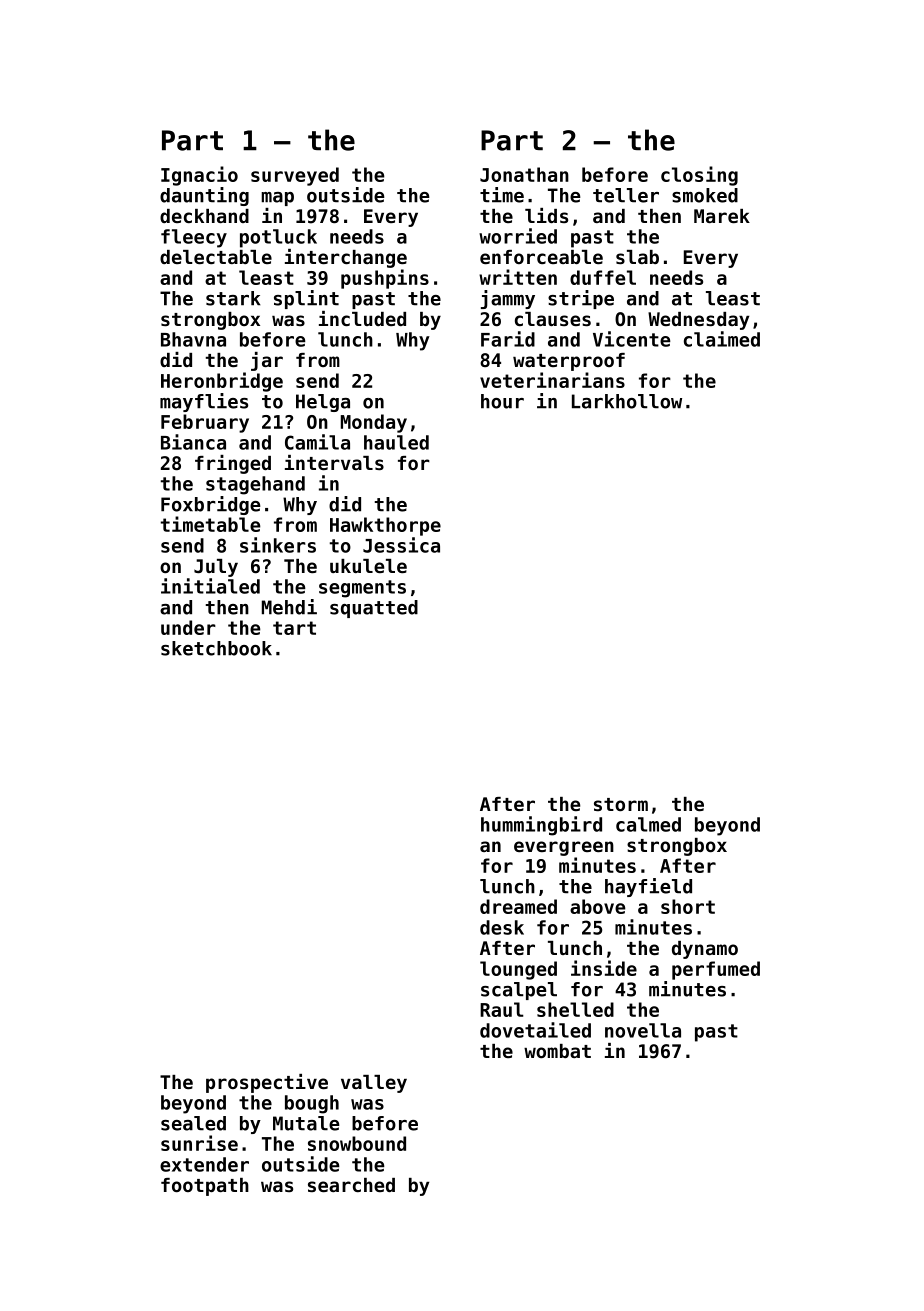  Describe the element at coordinates (621, 804) in the screenshot. I see `storm` at that location.
